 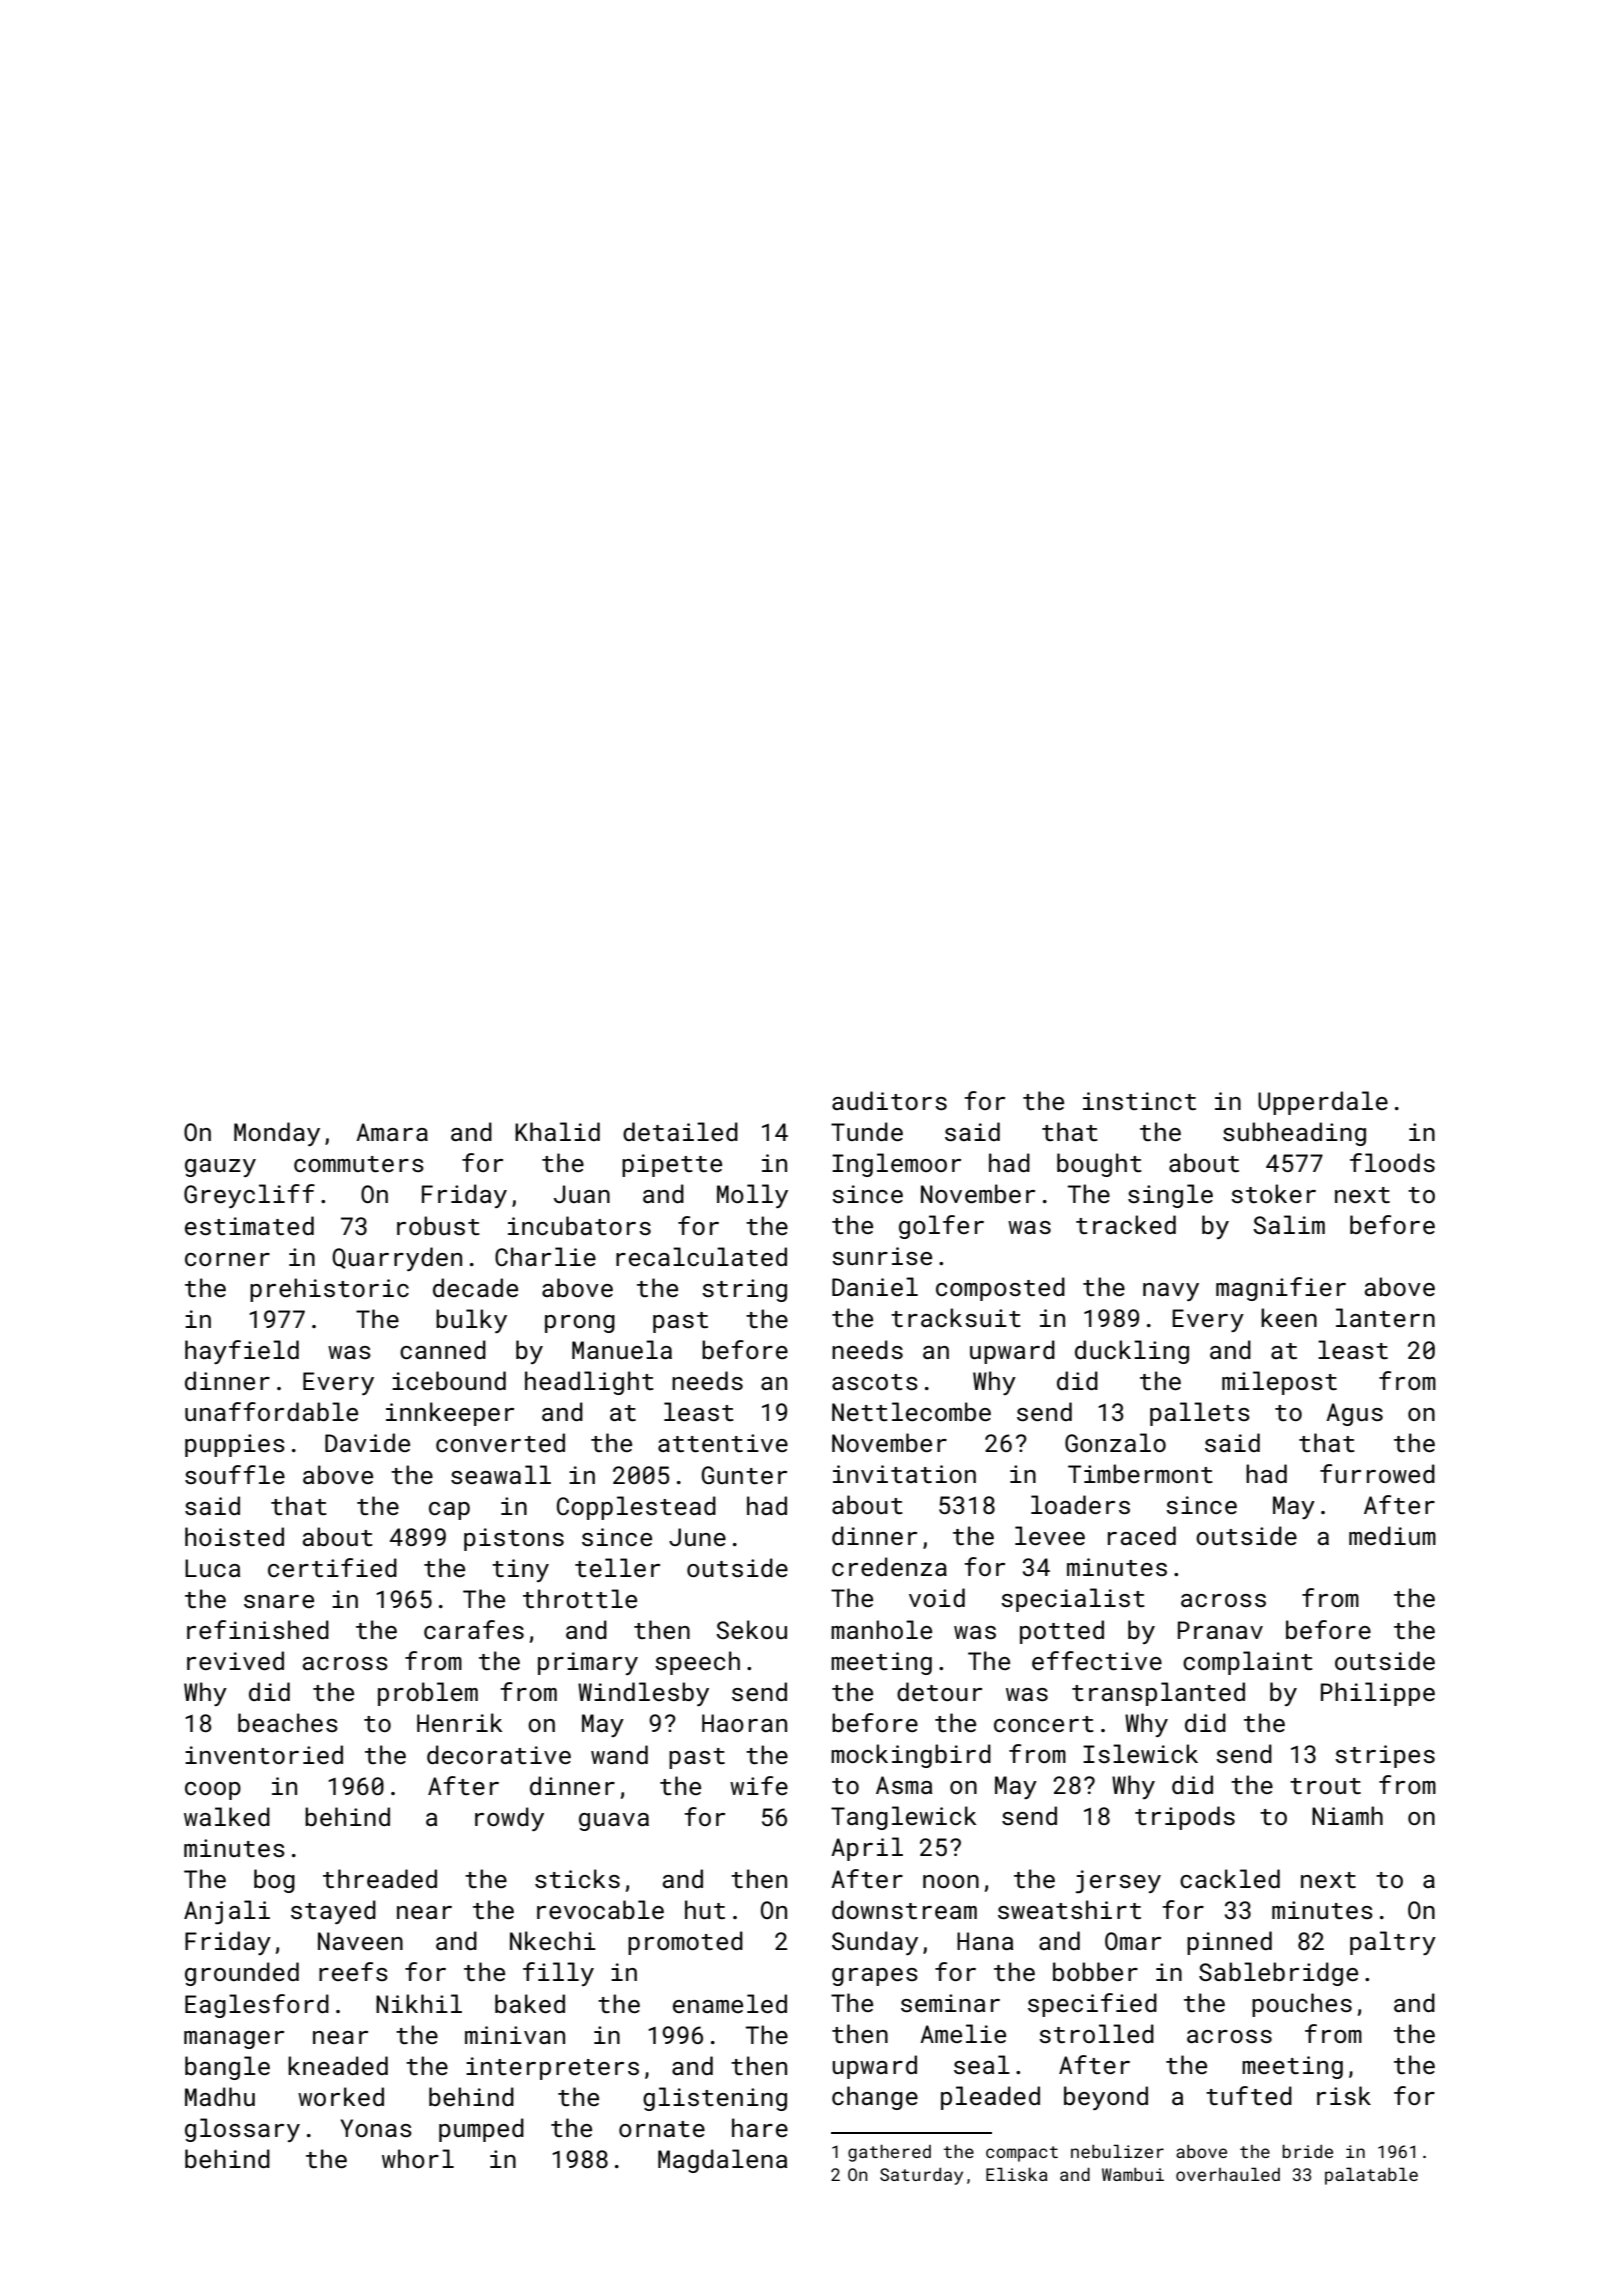 What do you see at coordinates (515, 2035) in the document?
I see `minivan` at bounding box center [515, 2035].
